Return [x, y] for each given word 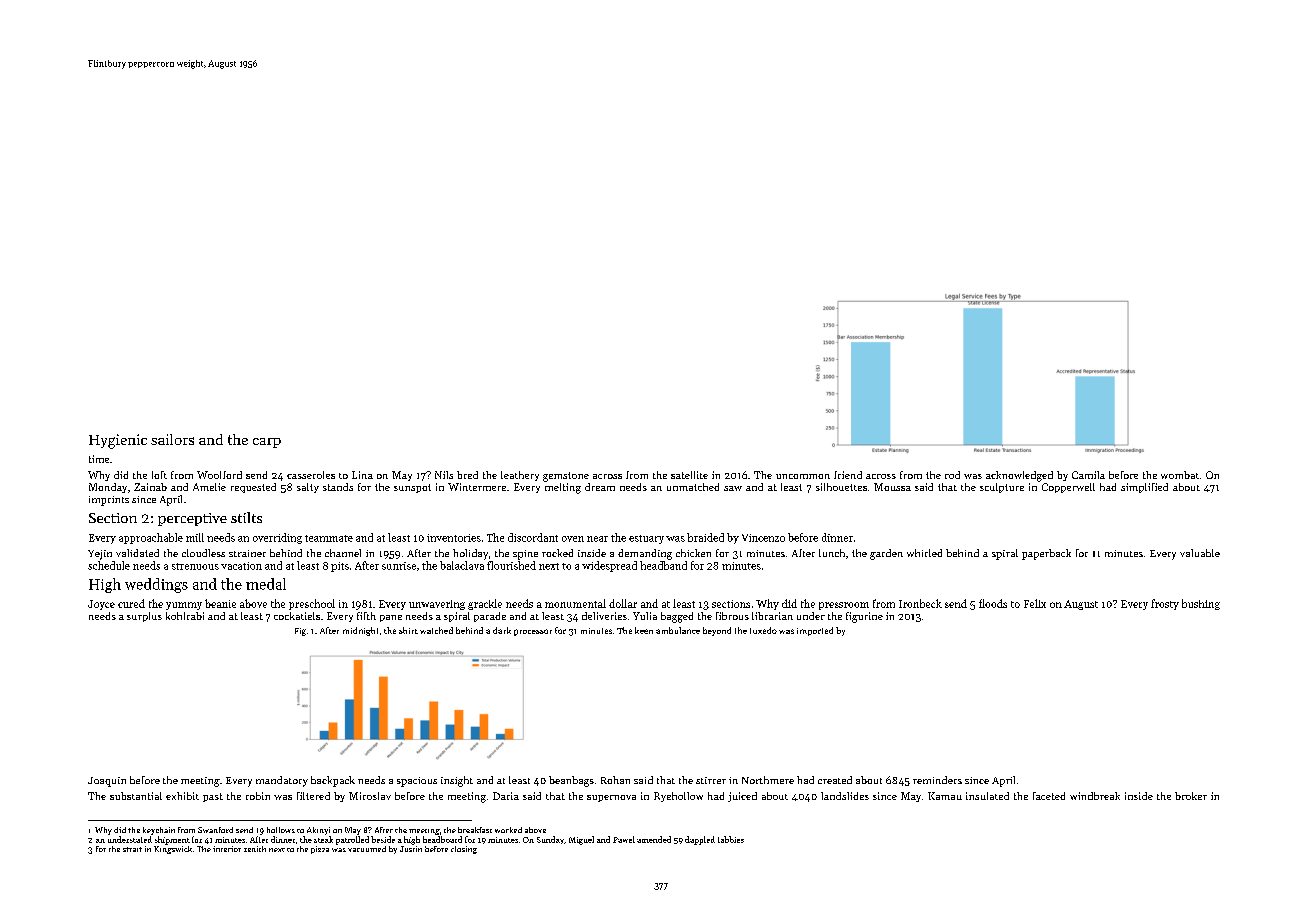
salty [308, 488]
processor [533, 632]
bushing [1201, 604]
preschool [312, 604]
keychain [159, 831]
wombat [1180, 475]
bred [467, 475]
